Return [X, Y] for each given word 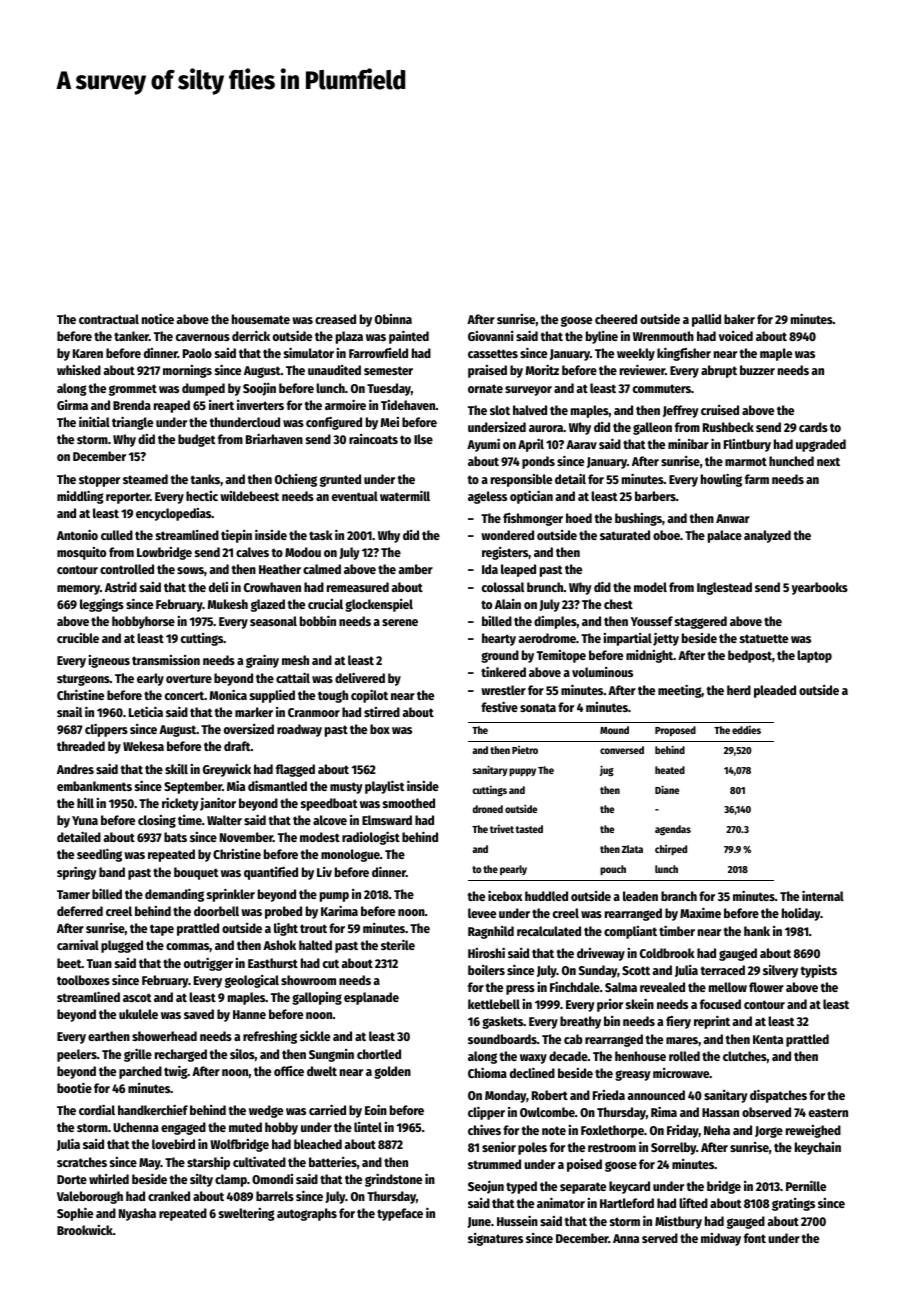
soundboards [502, 1039]
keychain [818, 1148]
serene [400, 622]
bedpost [750, 656]
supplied [272, 696]
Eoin [376, 1109]
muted [245, 1127]
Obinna [393, 319]
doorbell [216, 911]
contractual [109, 319]
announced [656, 1095]
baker [739, 319]
